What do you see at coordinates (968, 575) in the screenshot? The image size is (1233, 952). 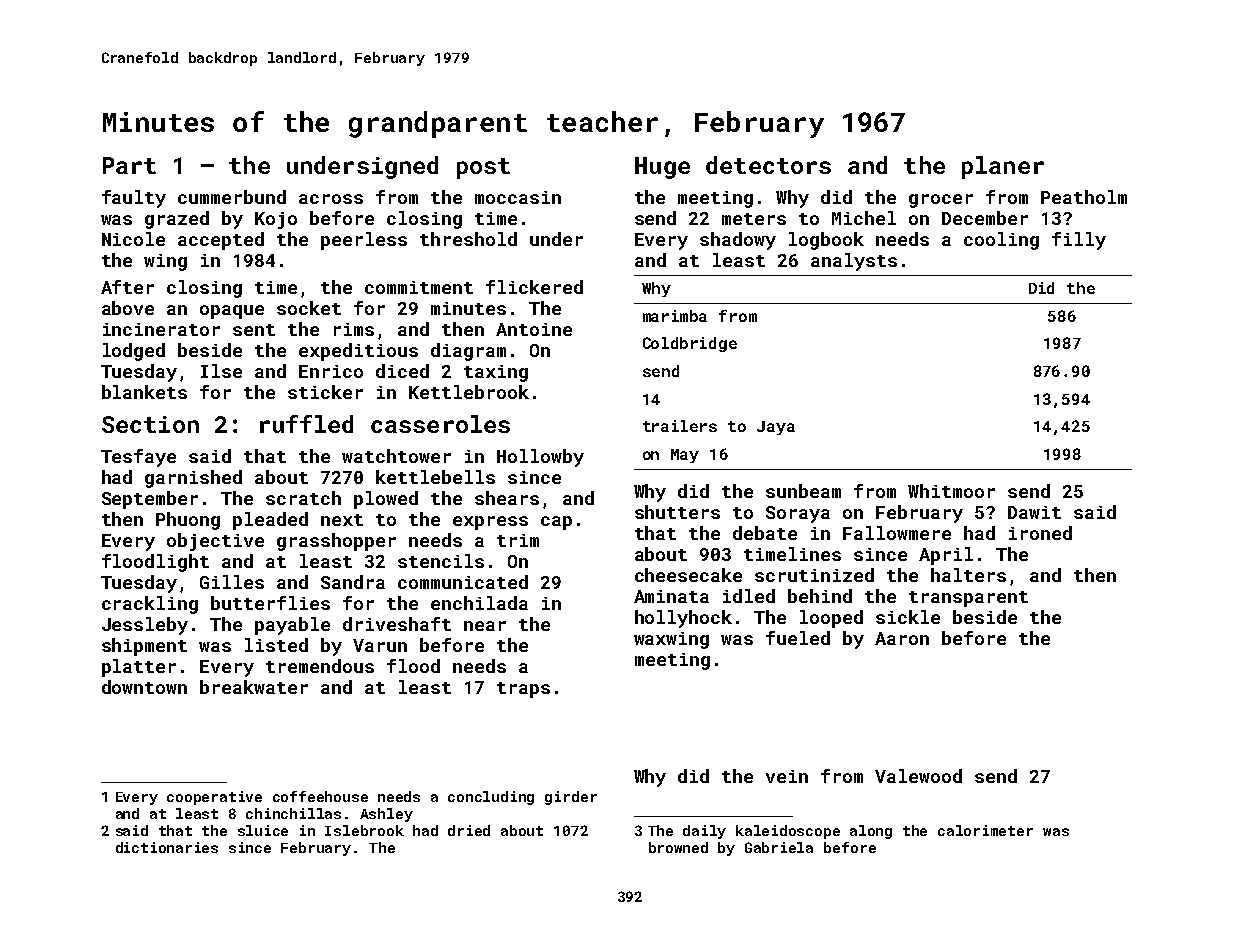 I see `halters` at bounding box center [968, 575].
